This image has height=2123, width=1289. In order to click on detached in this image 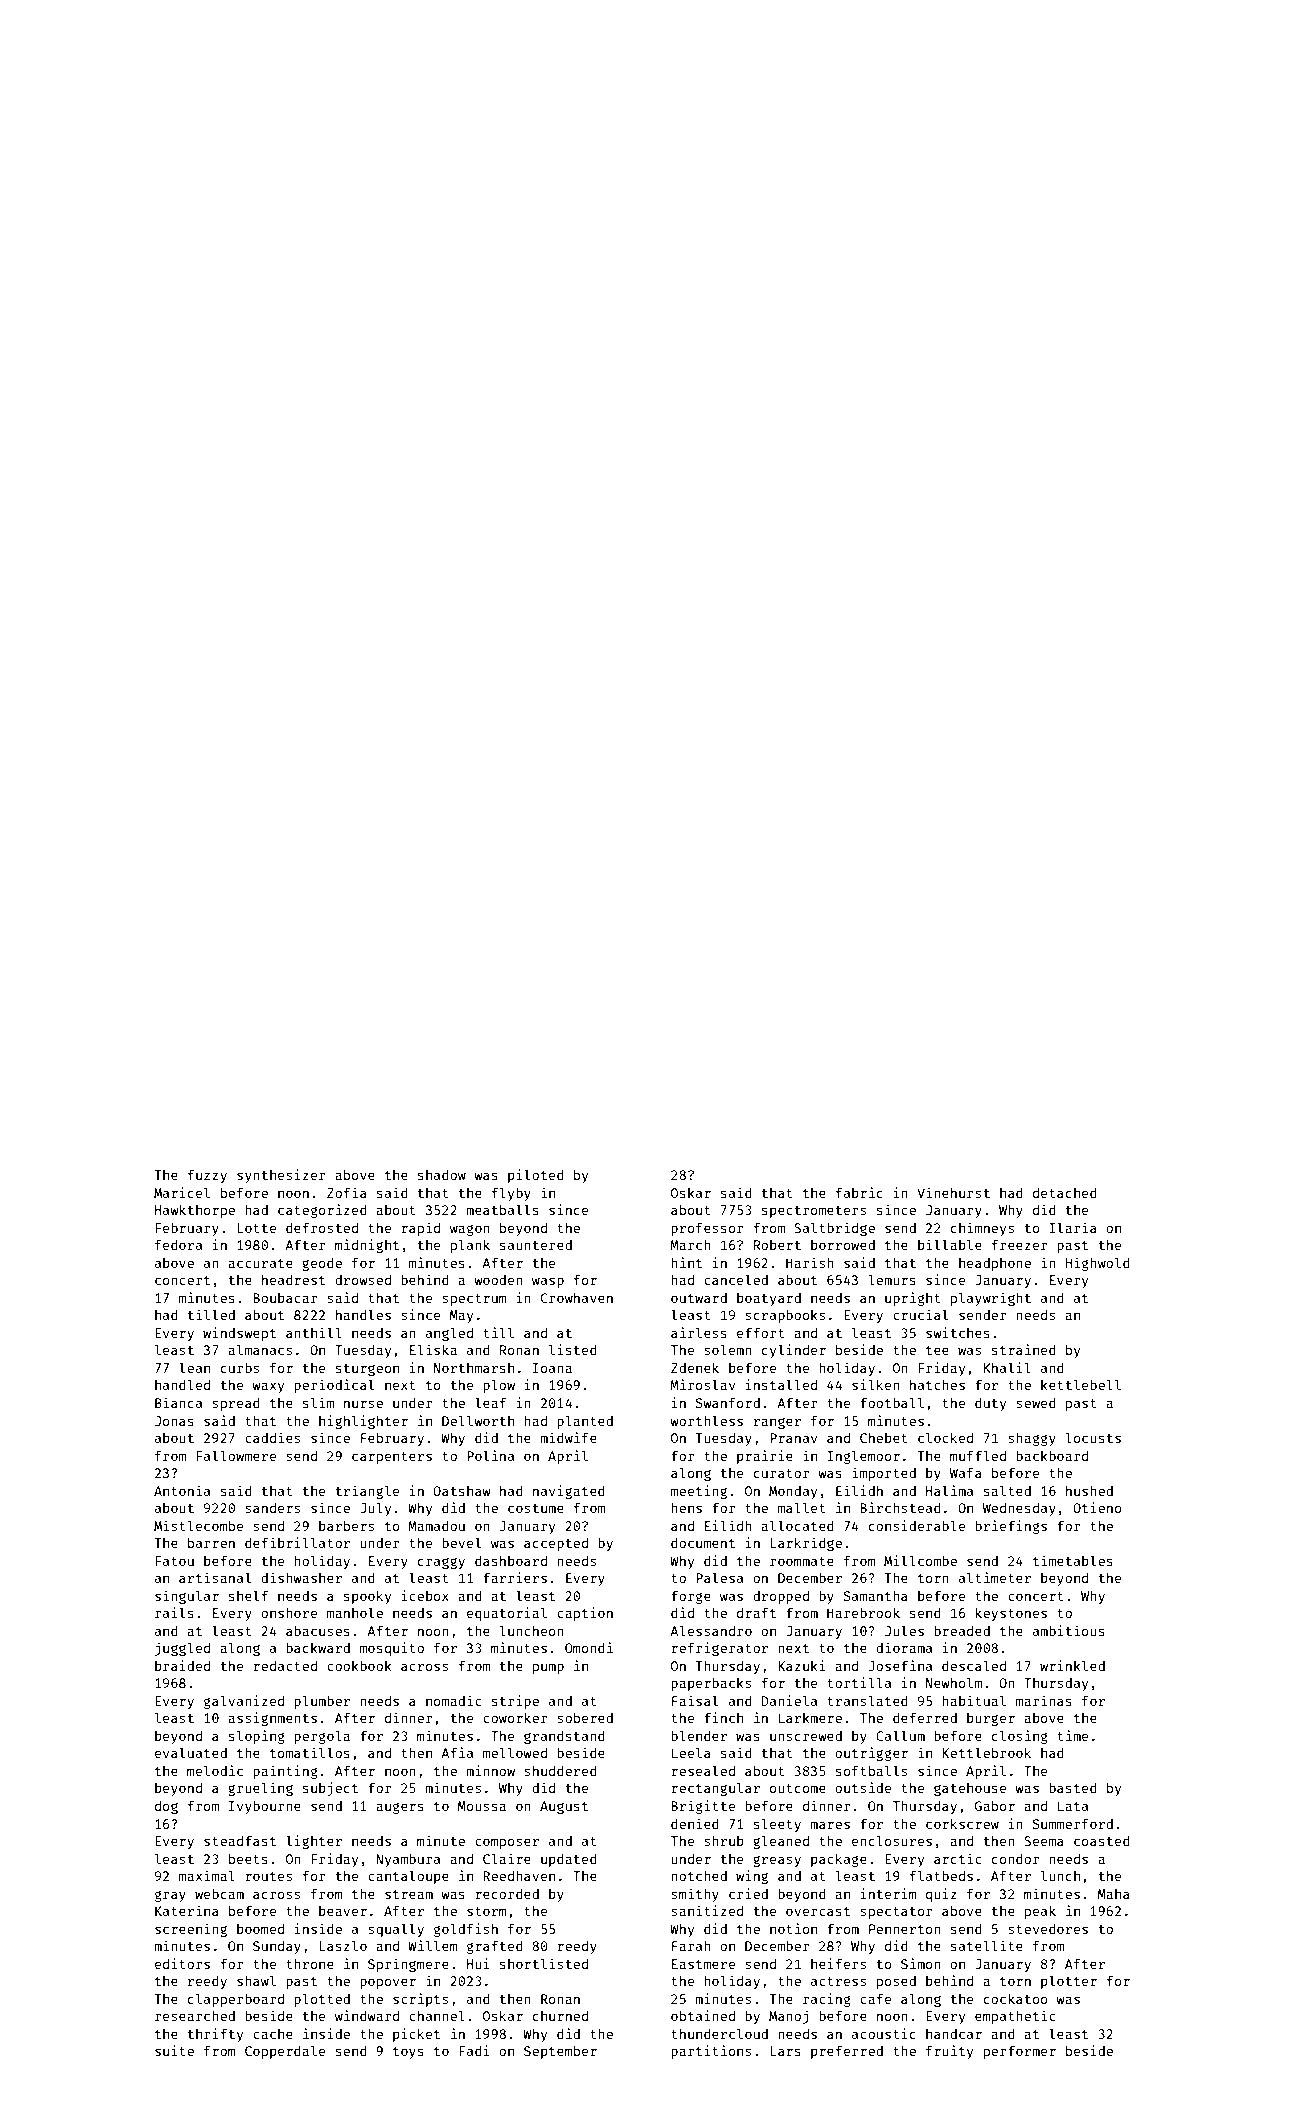, I will do `click(1065, 1193)`.
